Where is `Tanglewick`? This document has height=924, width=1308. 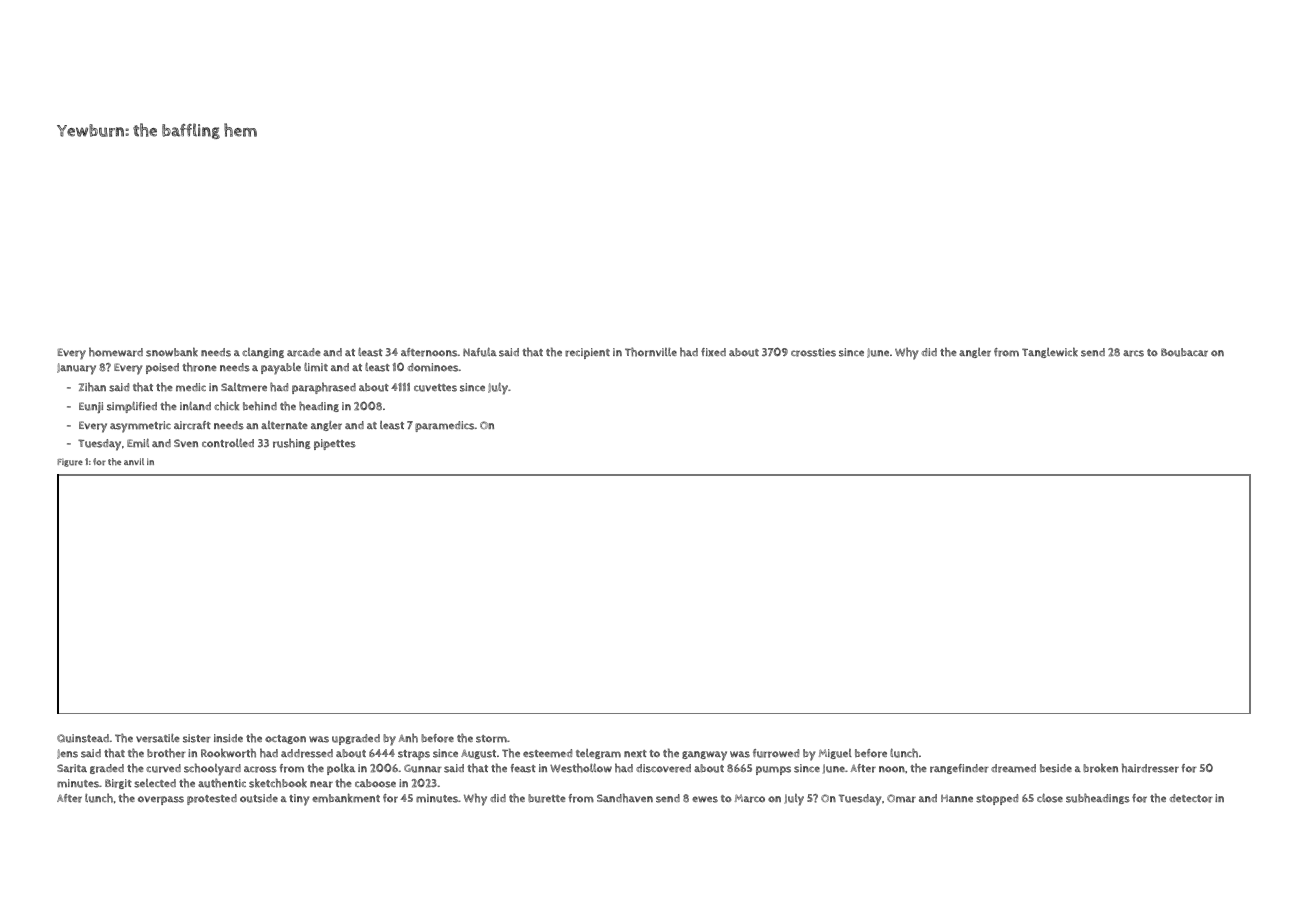
Tanglewick is located at coordinates (1050, 352).
